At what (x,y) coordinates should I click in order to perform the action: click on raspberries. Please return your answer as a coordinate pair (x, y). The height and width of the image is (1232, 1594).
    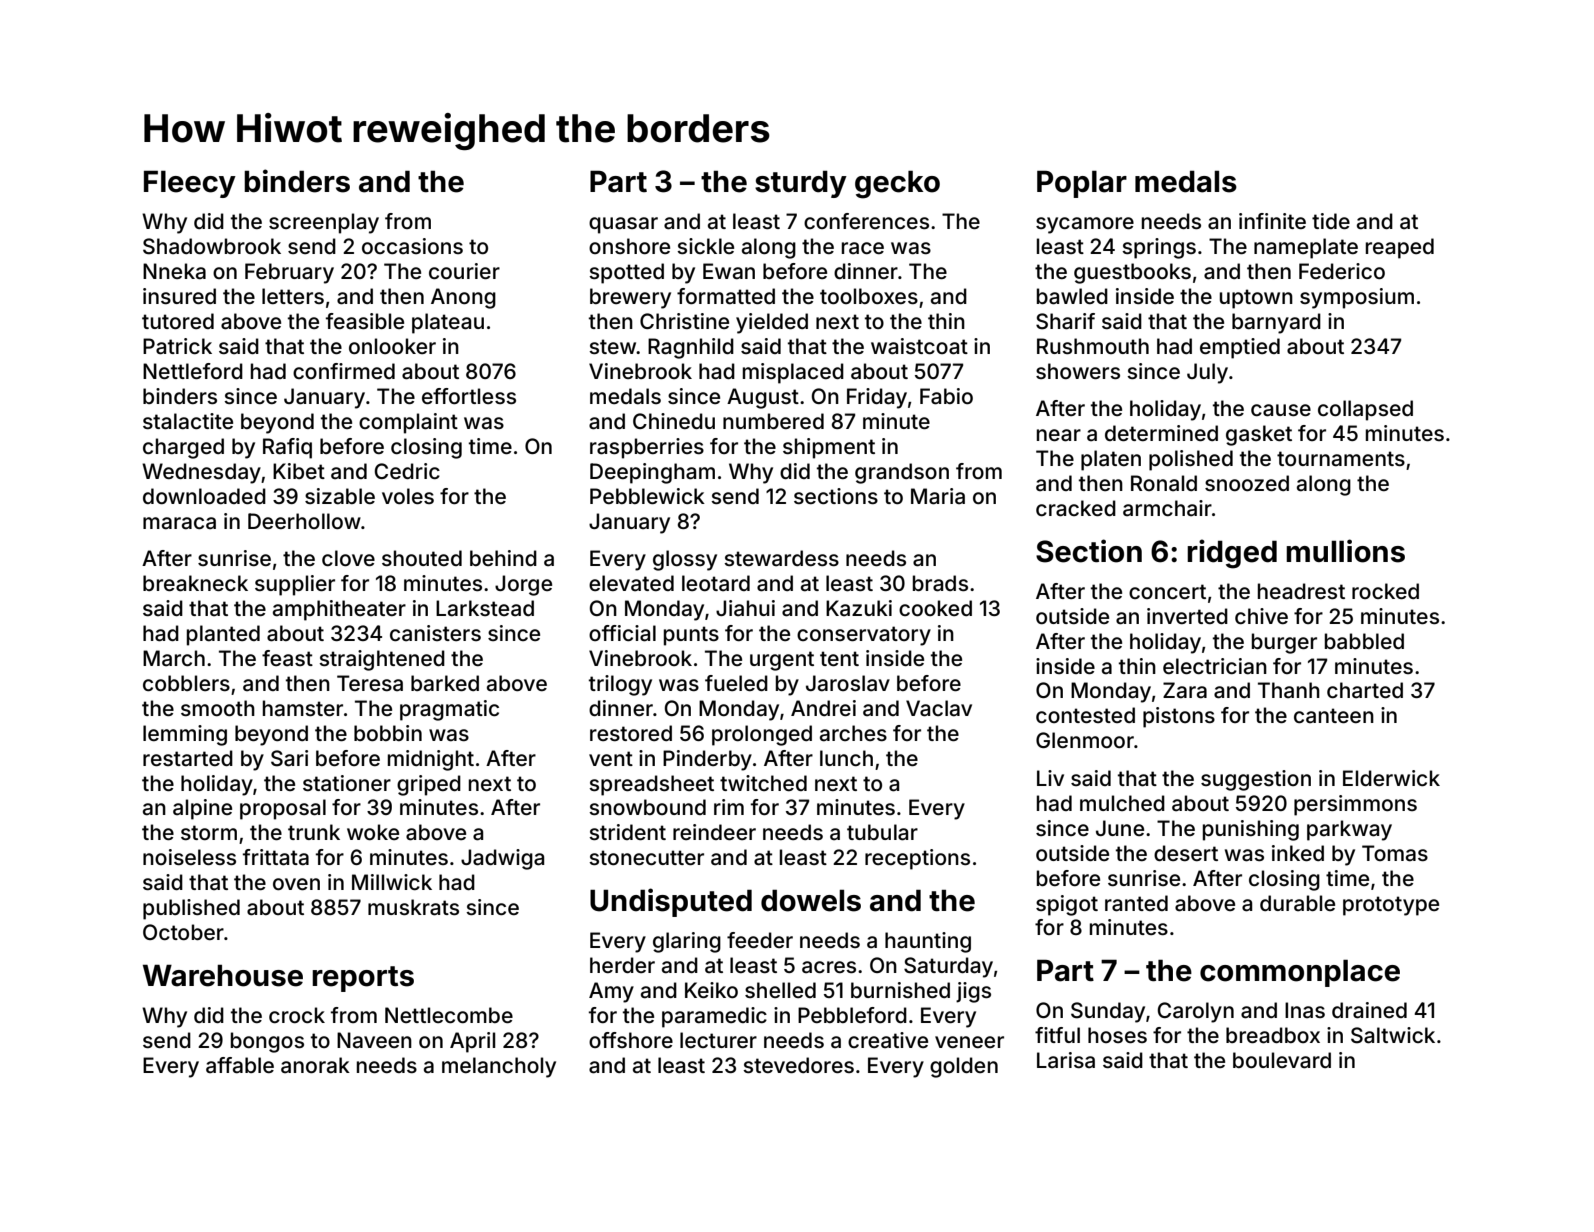
    Looking at the image, I should click on (647, 448).
